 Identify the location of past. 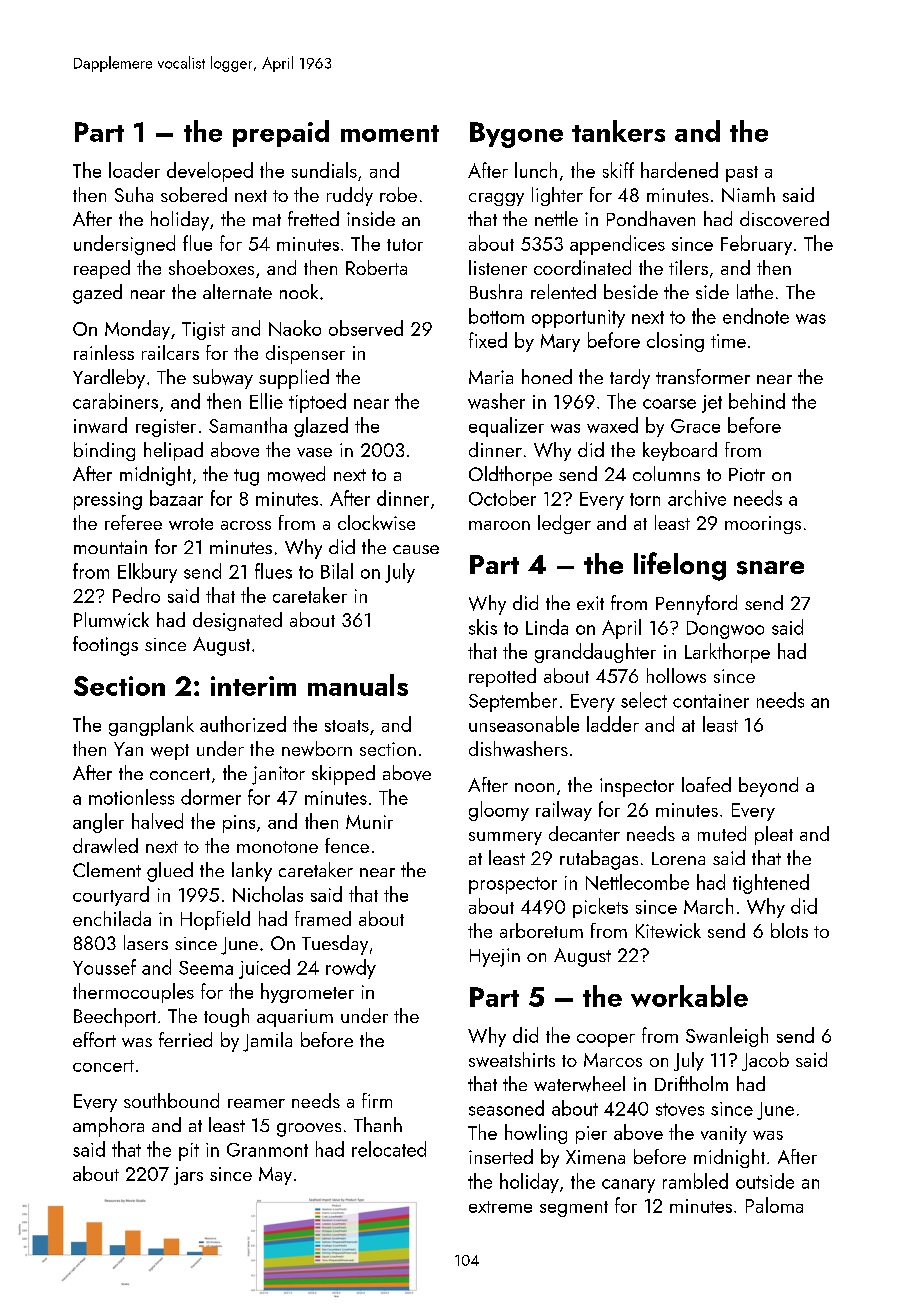
(742, 174).
